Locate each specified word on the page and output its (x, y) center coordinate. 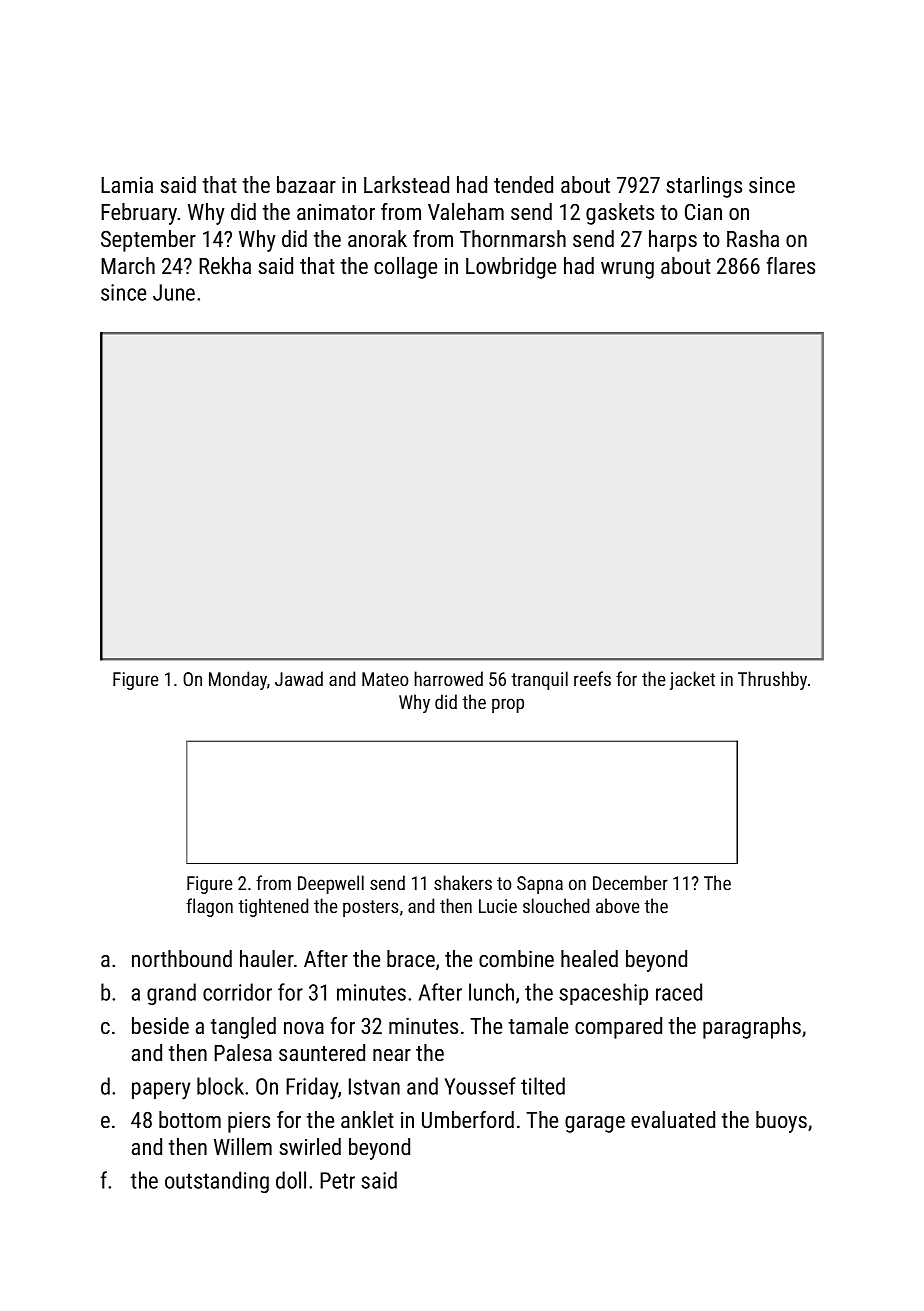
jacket (692, 680)
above (617, 905)
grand (171, 994)
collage (405, 268)
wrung (627, 270)
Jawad (299, 678)
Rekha (225, 265)
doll (291, 1180)
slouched (556, 905)
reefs (592, 678)
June (174, 292)
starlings (704, 187)
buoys (781, 1122)
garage (595, 1124)
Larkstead (406, 184)
